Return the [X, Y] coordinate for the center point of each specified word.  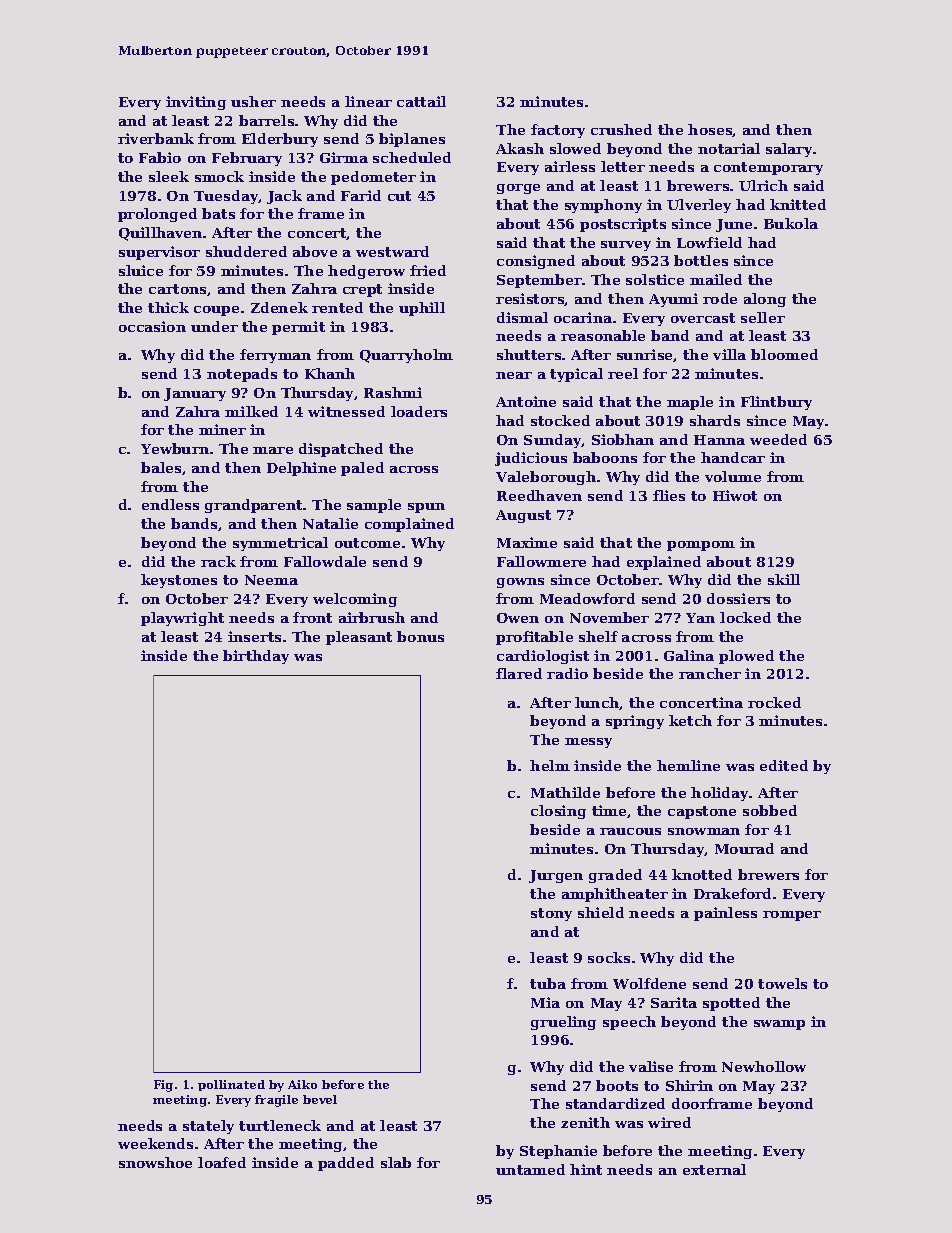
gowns [520, 583]
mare [273, 450]
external [714, 1169]
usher [253, 101]
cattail [421, 101]
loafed [222, 1162]
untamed [530, 1169]
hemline [688, 765]
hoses [710, 130]
